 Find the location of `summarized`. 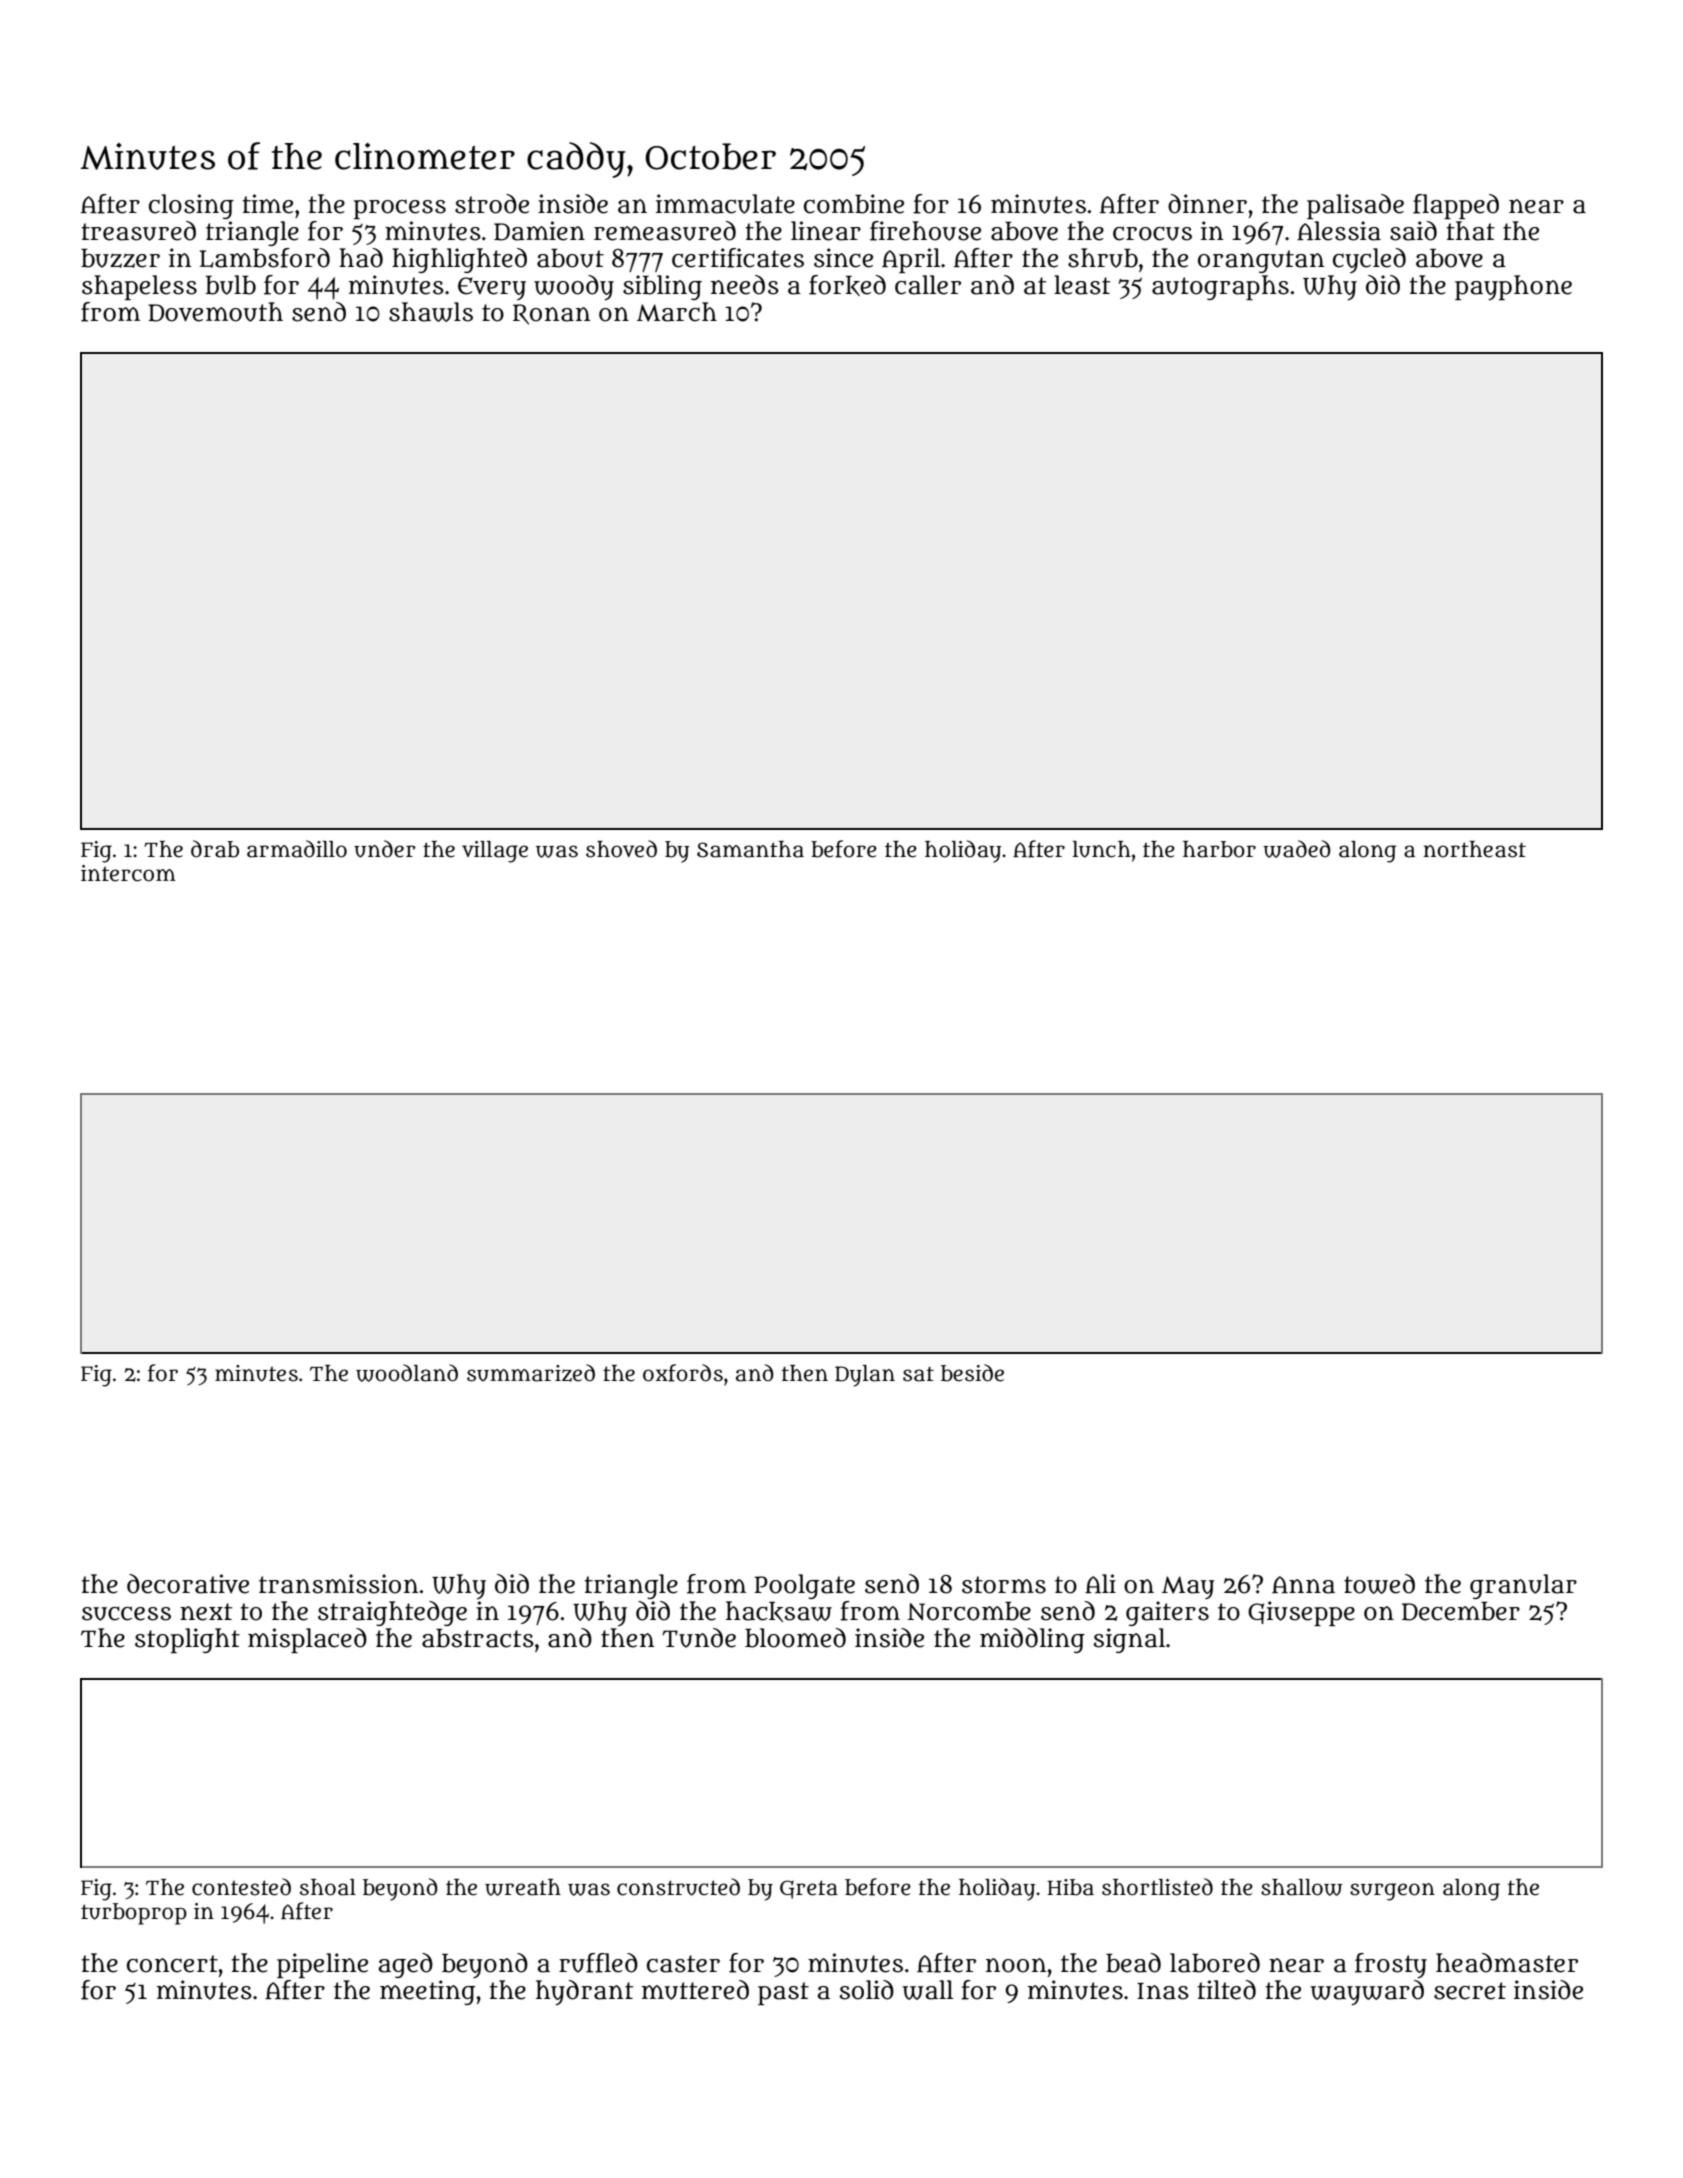

summarized is located at coordinates (531, 1373).
